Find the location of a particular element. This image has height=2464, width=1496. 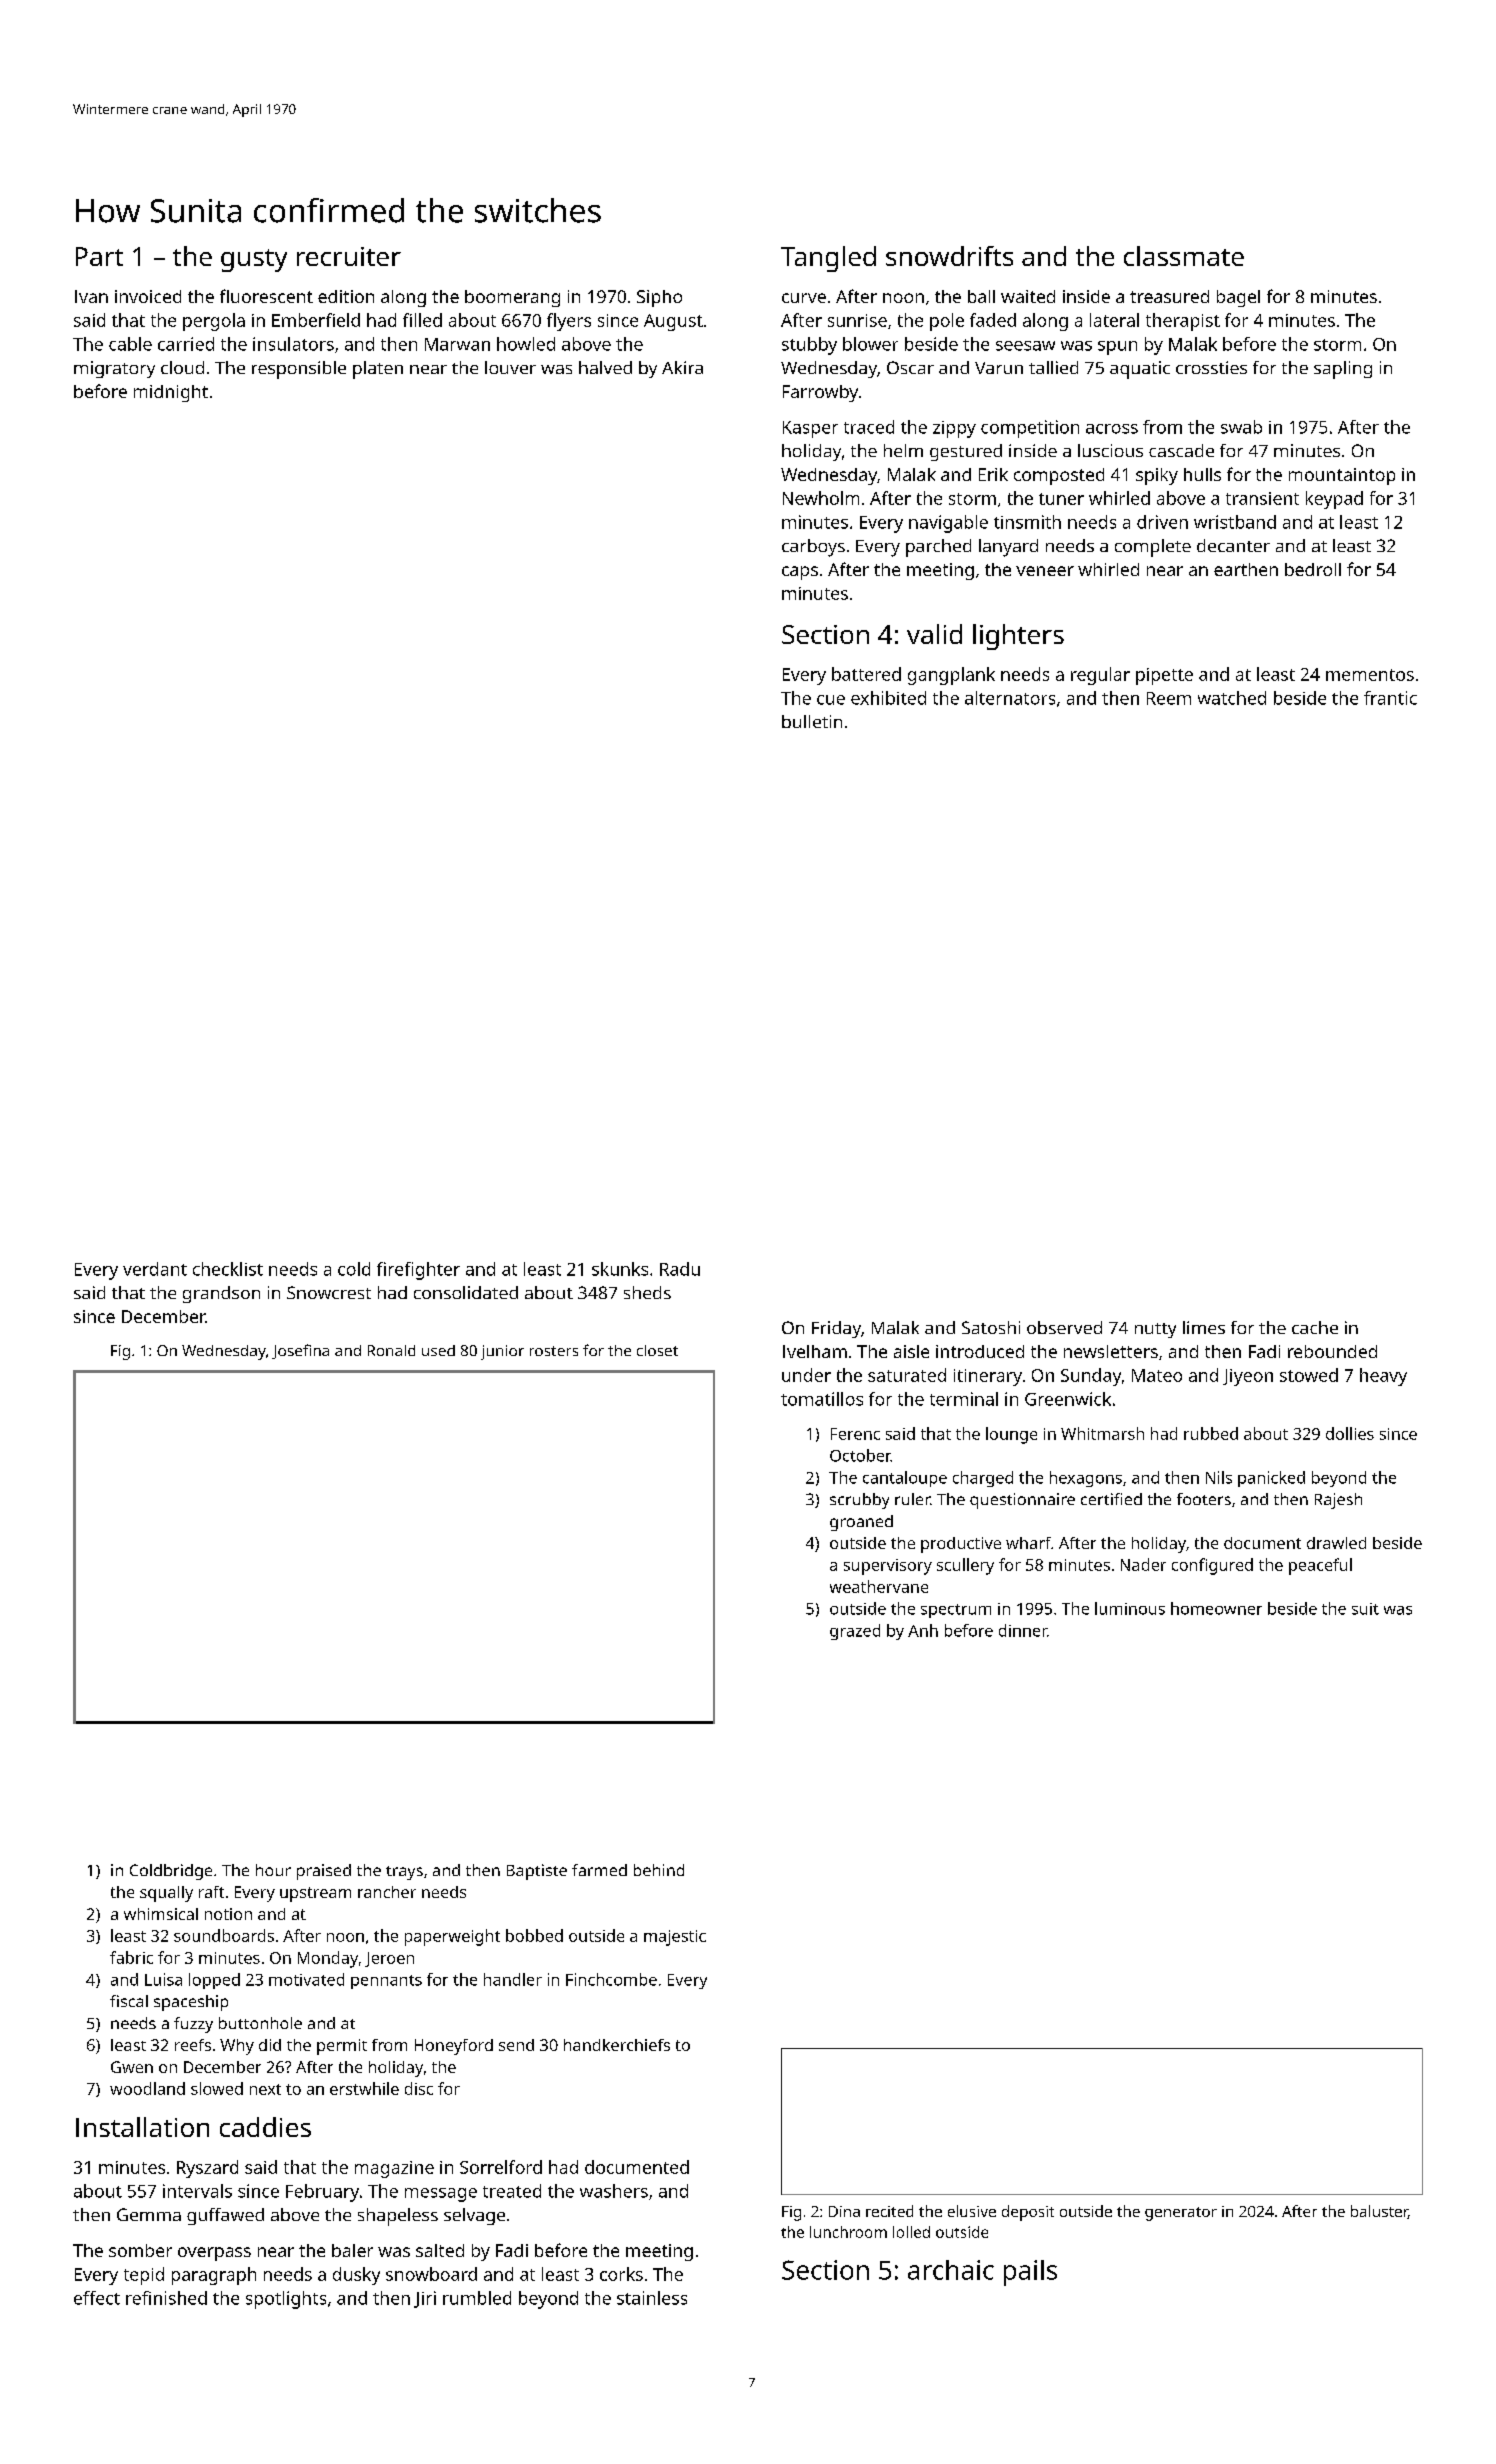

verdant is located at coordinates (155, 1269).
